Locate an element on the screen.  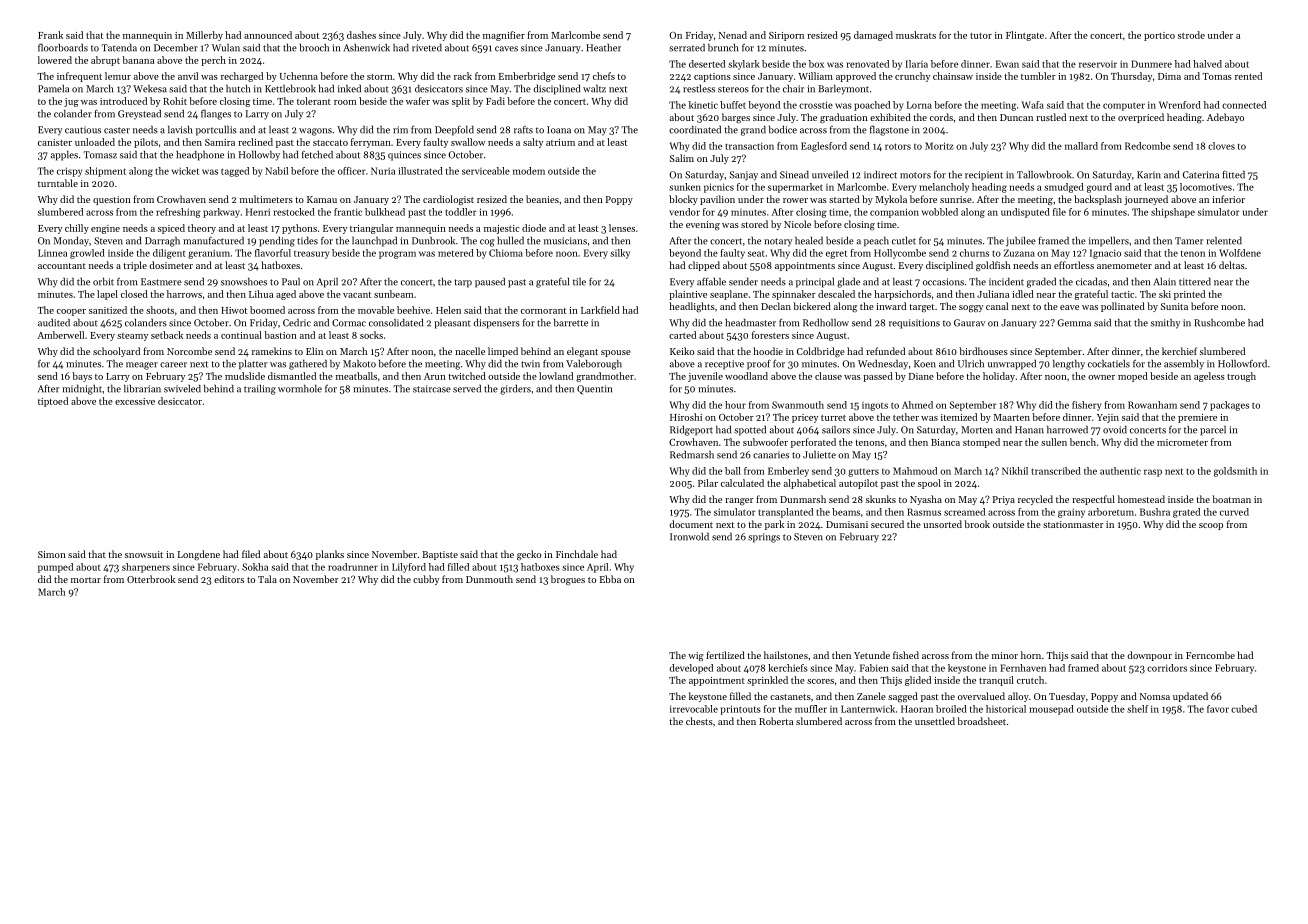
tiptoed is located at coordinates (53, 402).
